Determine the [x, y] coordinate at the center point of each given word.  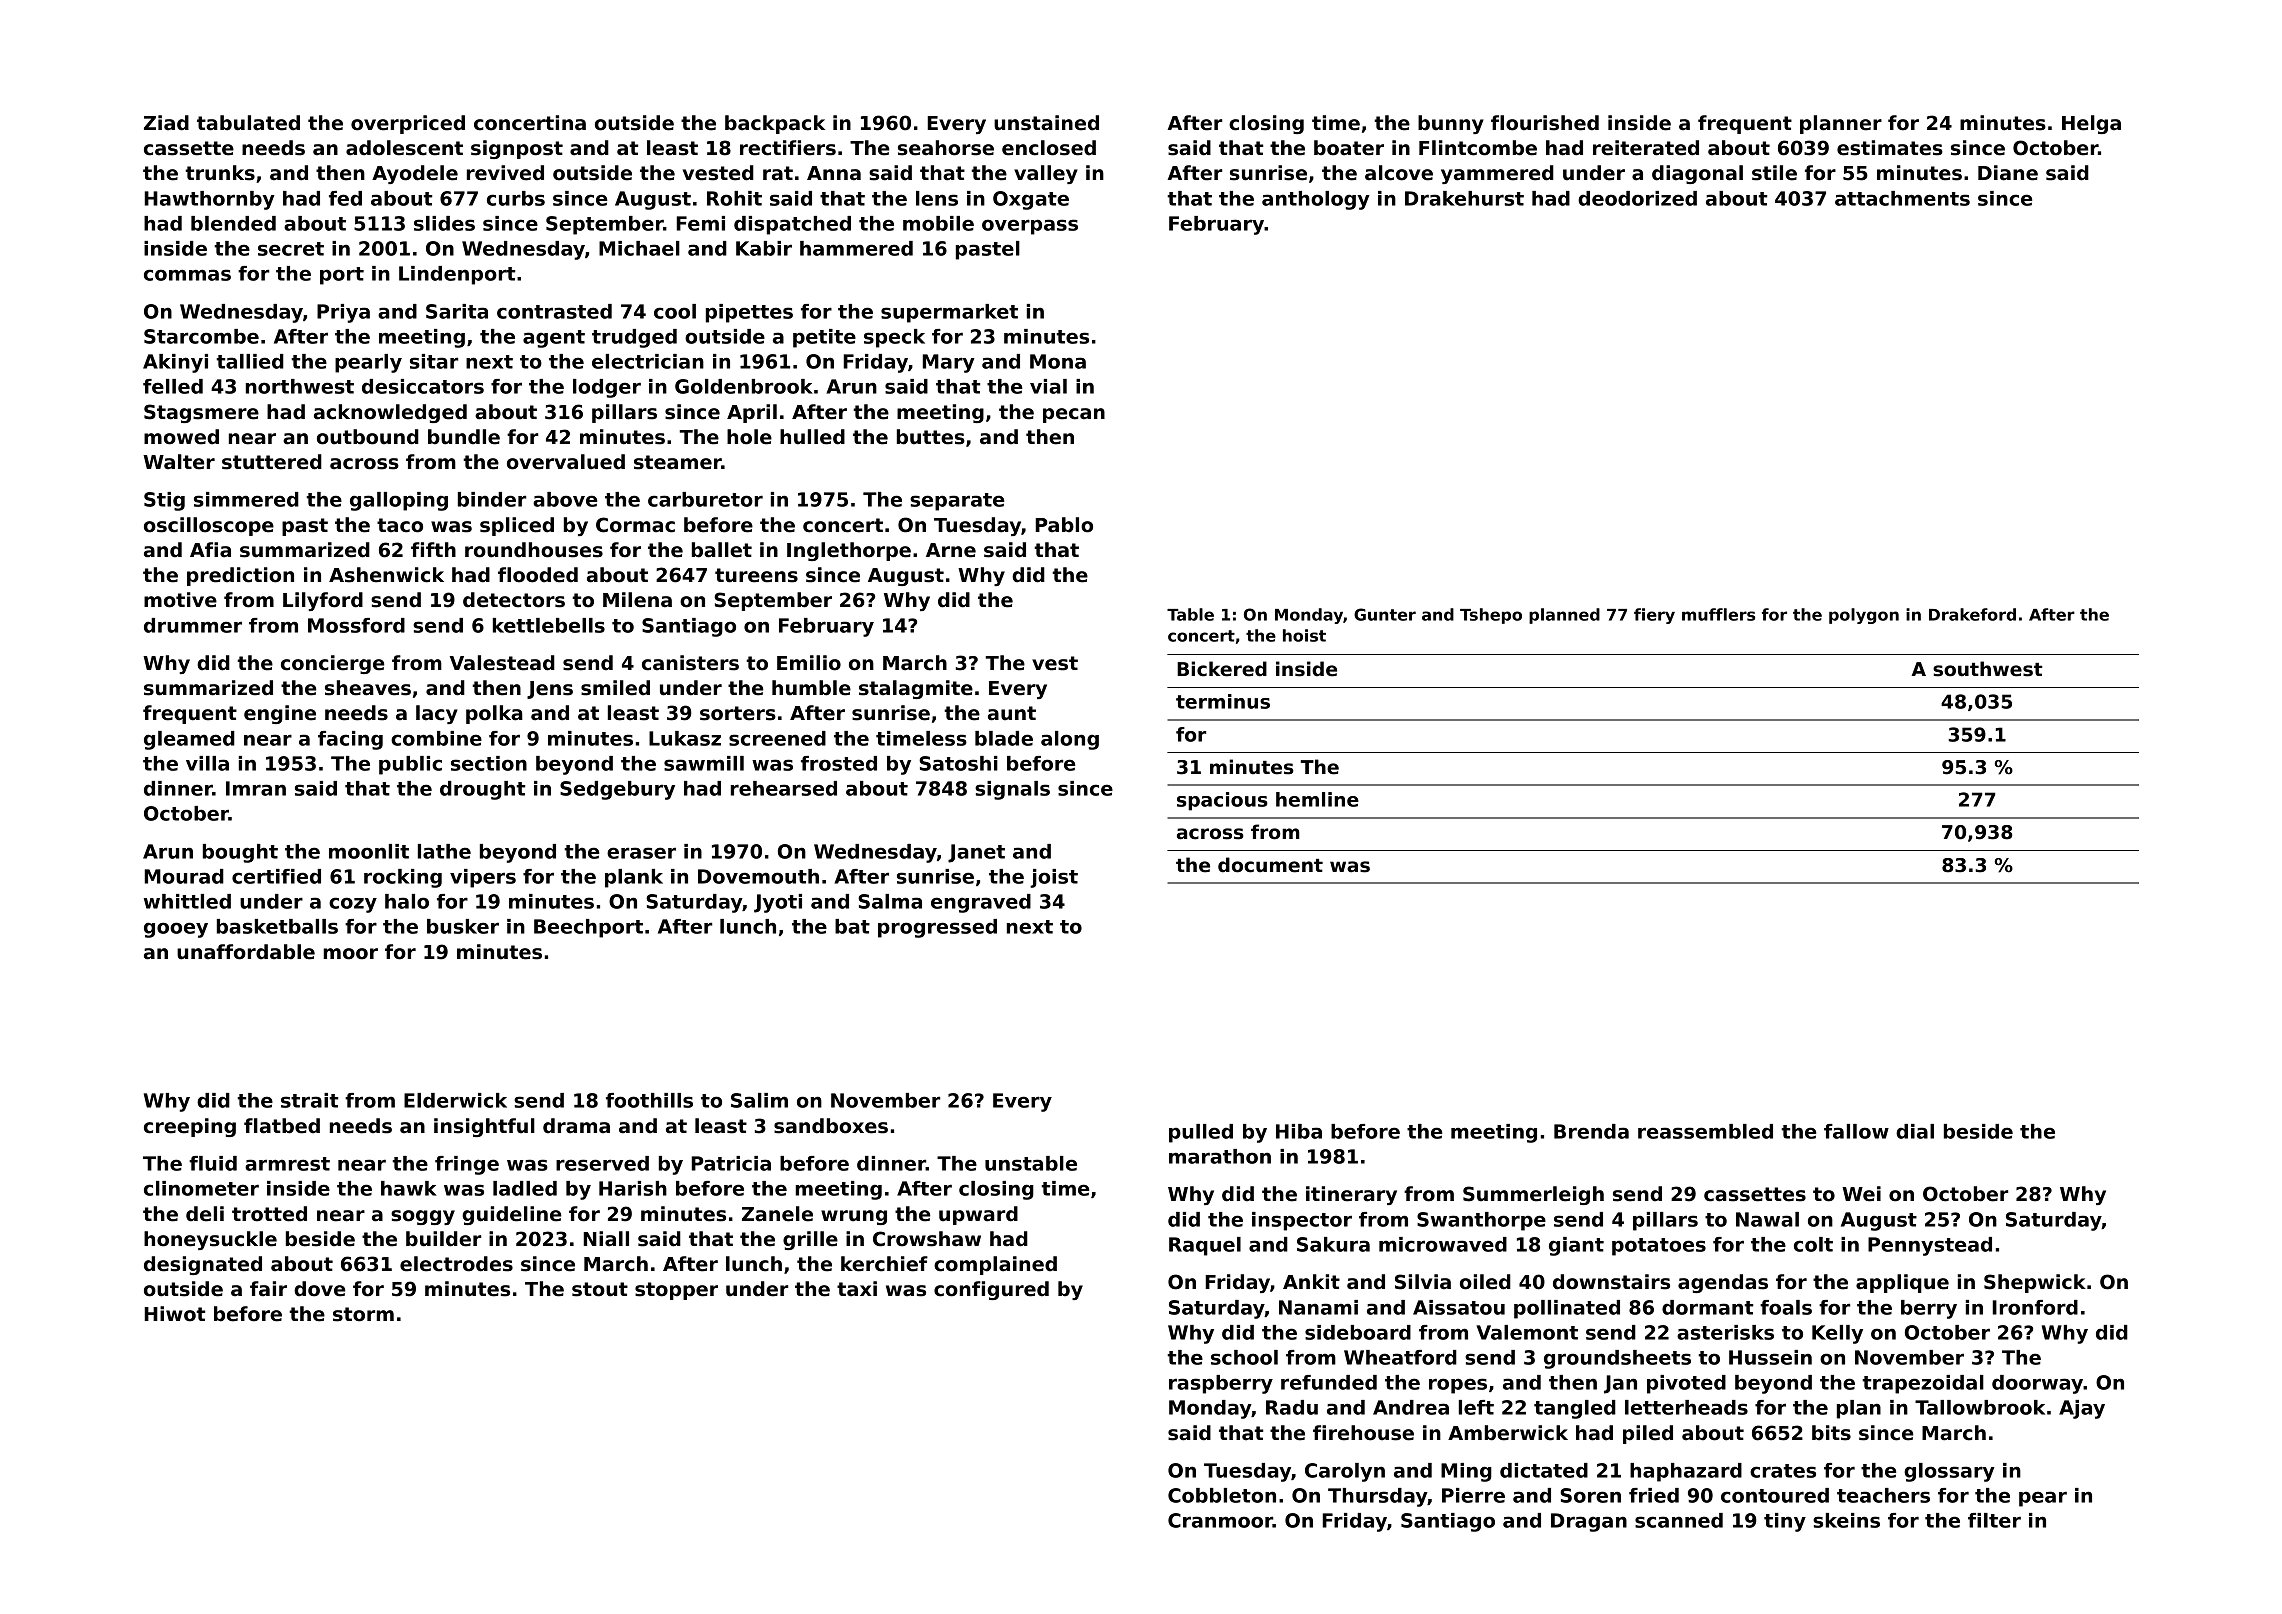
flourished [1545, 123]
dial [1915, 1131]
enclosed [1049, 148]
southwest [1987, 669]
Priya [343, 313]
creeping [190, 1127]
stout [600, 1289]
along [1070, 740]
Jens [550, 690]
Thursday [1378, 1497]
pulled [1201, 1133]
